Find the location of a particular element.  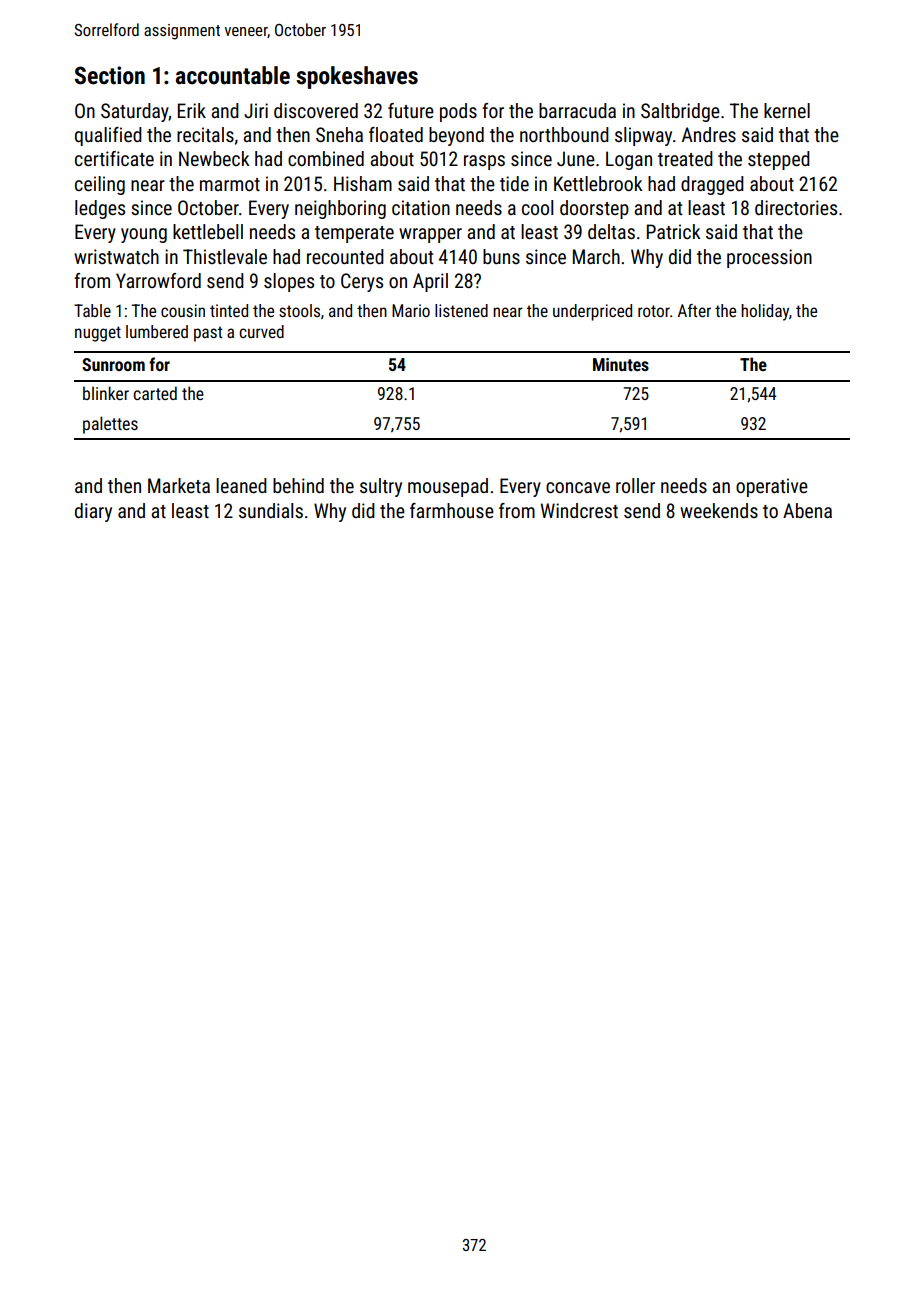

farmhouse is located at coordinates (452, 510).
